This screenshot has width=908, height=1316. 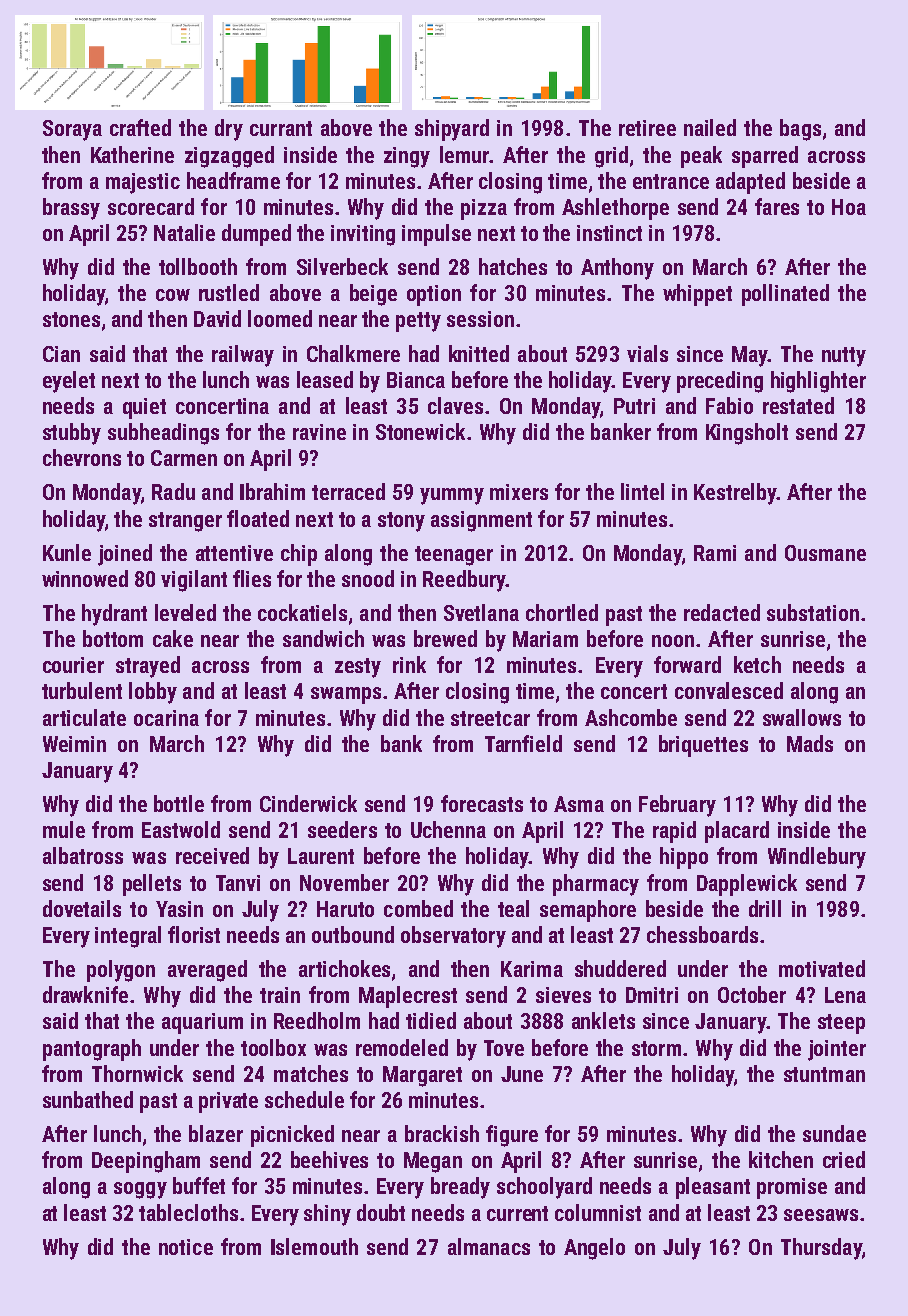 I want to click on ravine, so click(x=319, y=432).
